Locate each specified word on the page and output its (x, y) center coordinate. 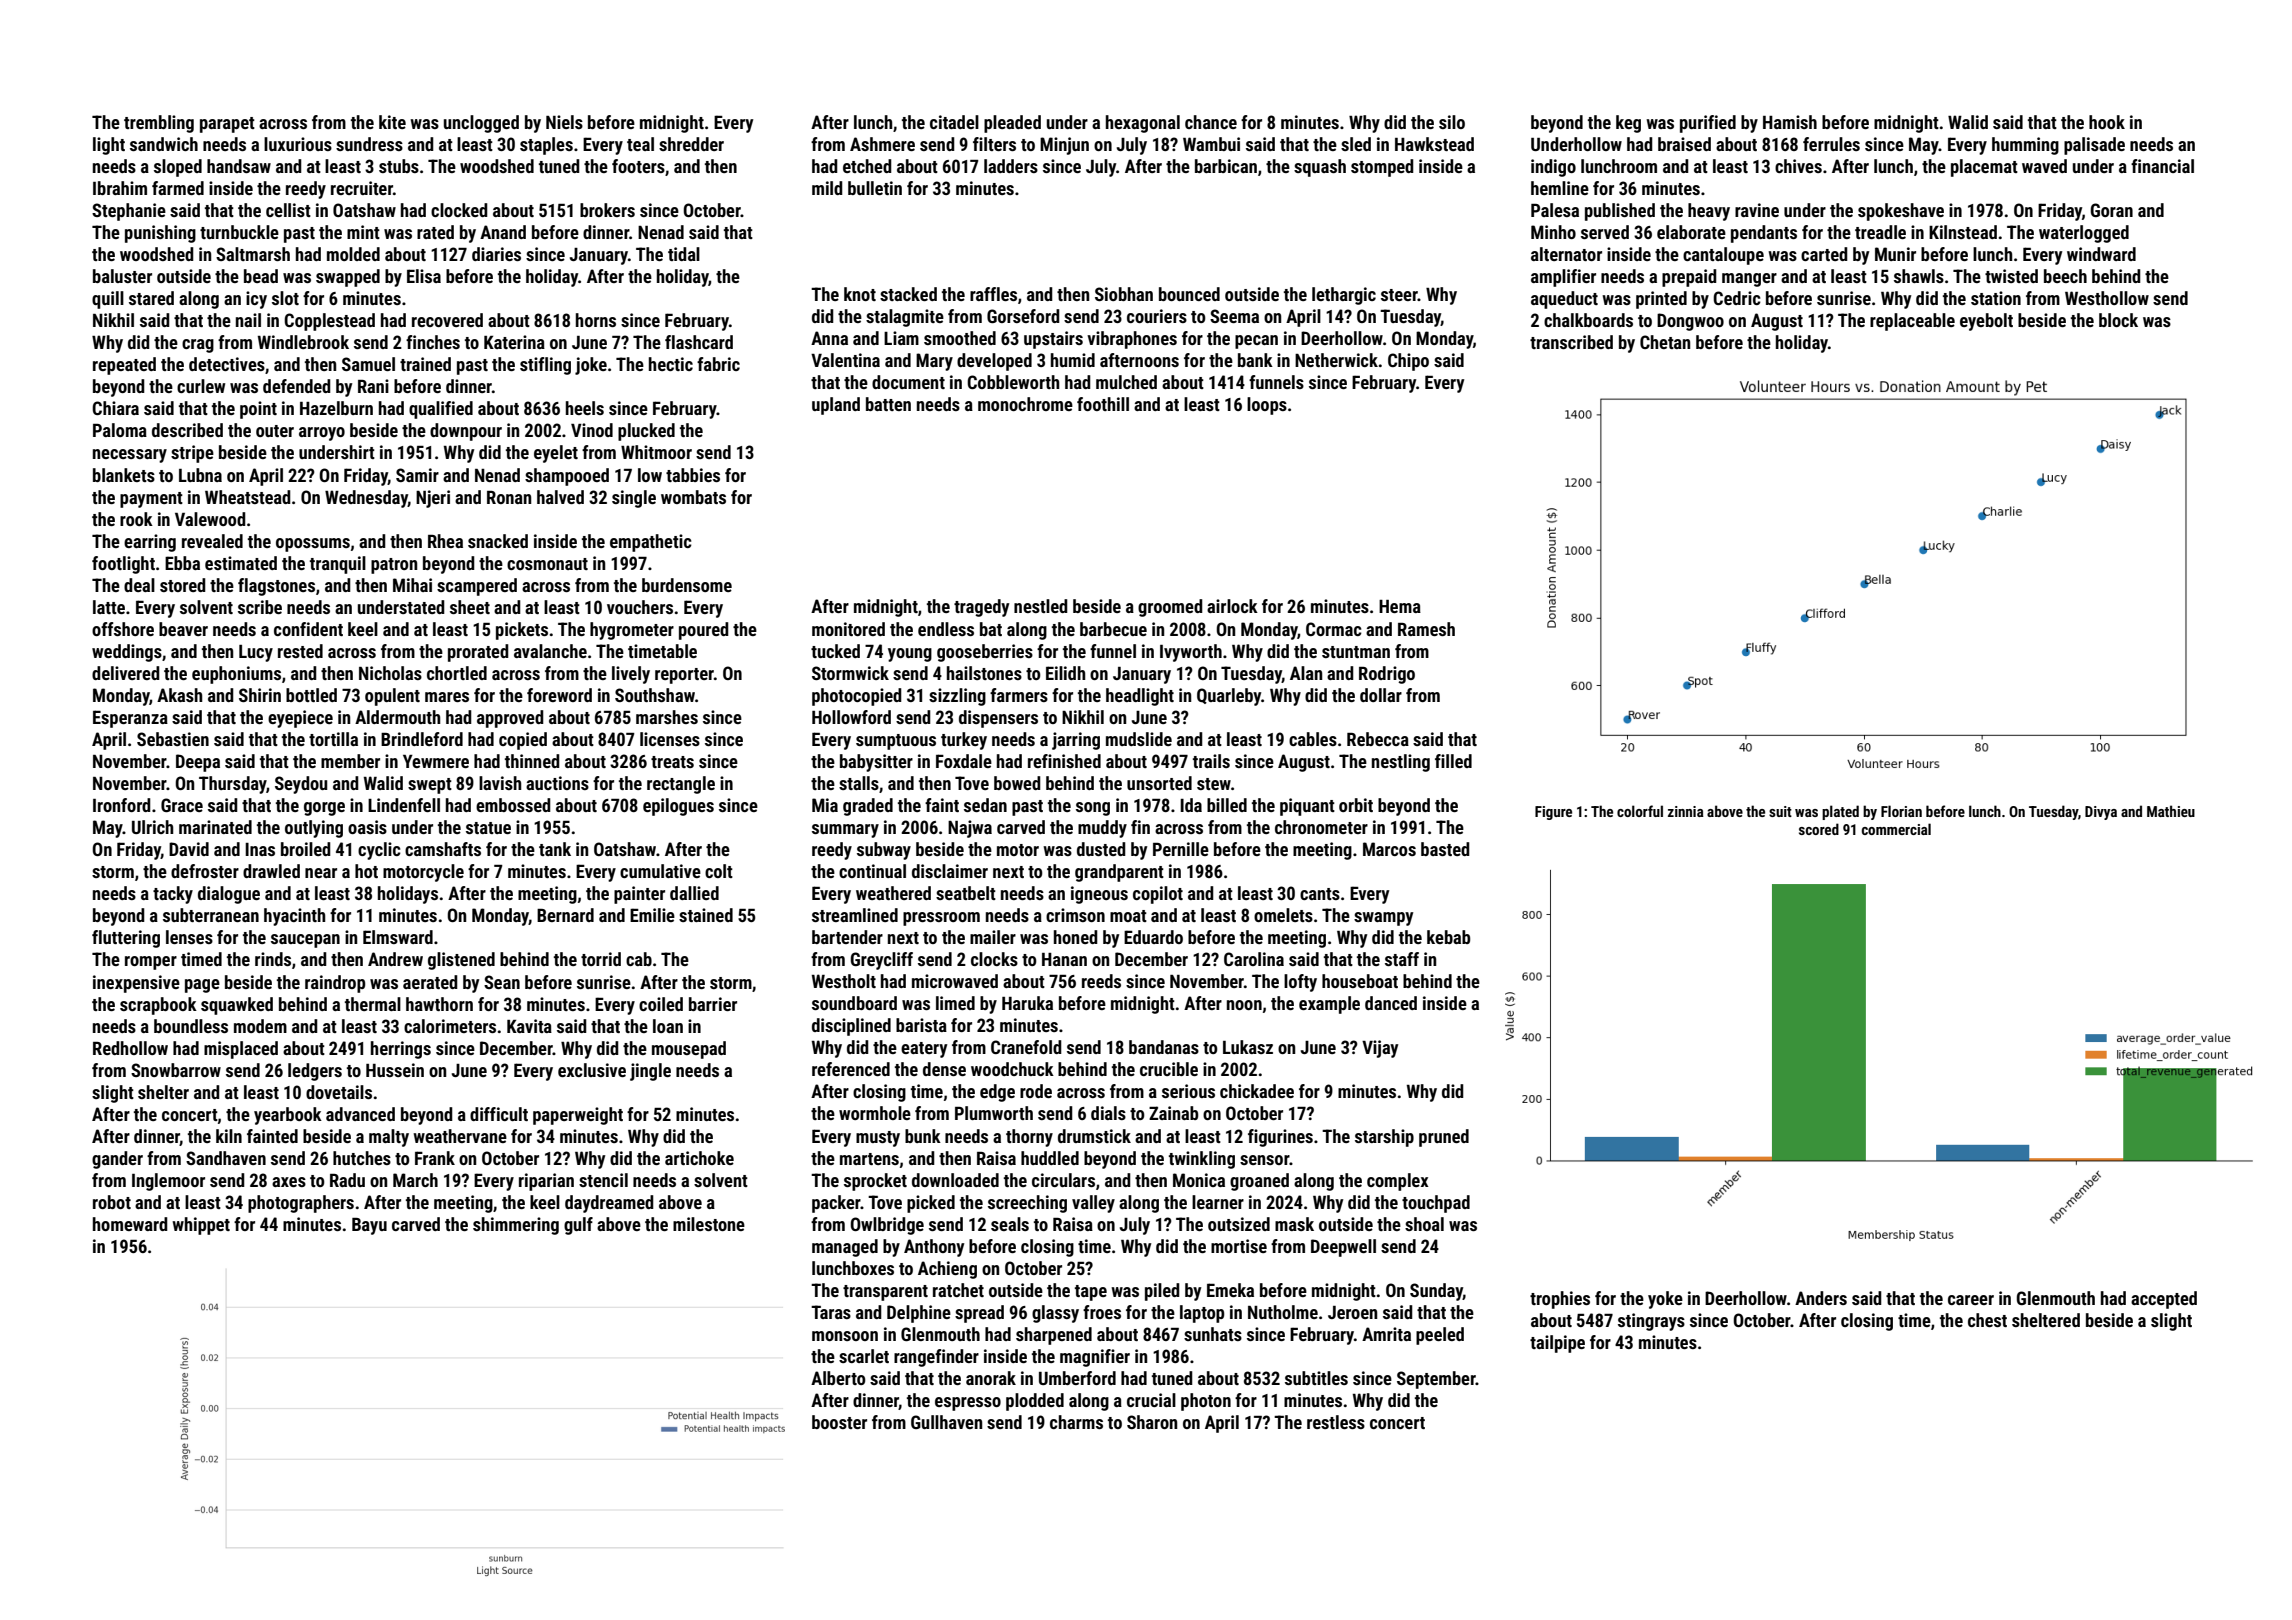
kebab (1448, 937)
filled (1453, 761)
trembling (159, 124)
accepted (2164, 1300)
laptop (1202, 1314)
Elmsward (398, 937)
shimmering (516, 1226)
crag (198, 346)
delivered (126, 673)
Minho (1553, 232)
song (1093, 809)
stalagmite (905, 318)
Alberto (838, 1378)
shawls (1919, 276)
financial (2162, 166)
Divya (2101, 813)
